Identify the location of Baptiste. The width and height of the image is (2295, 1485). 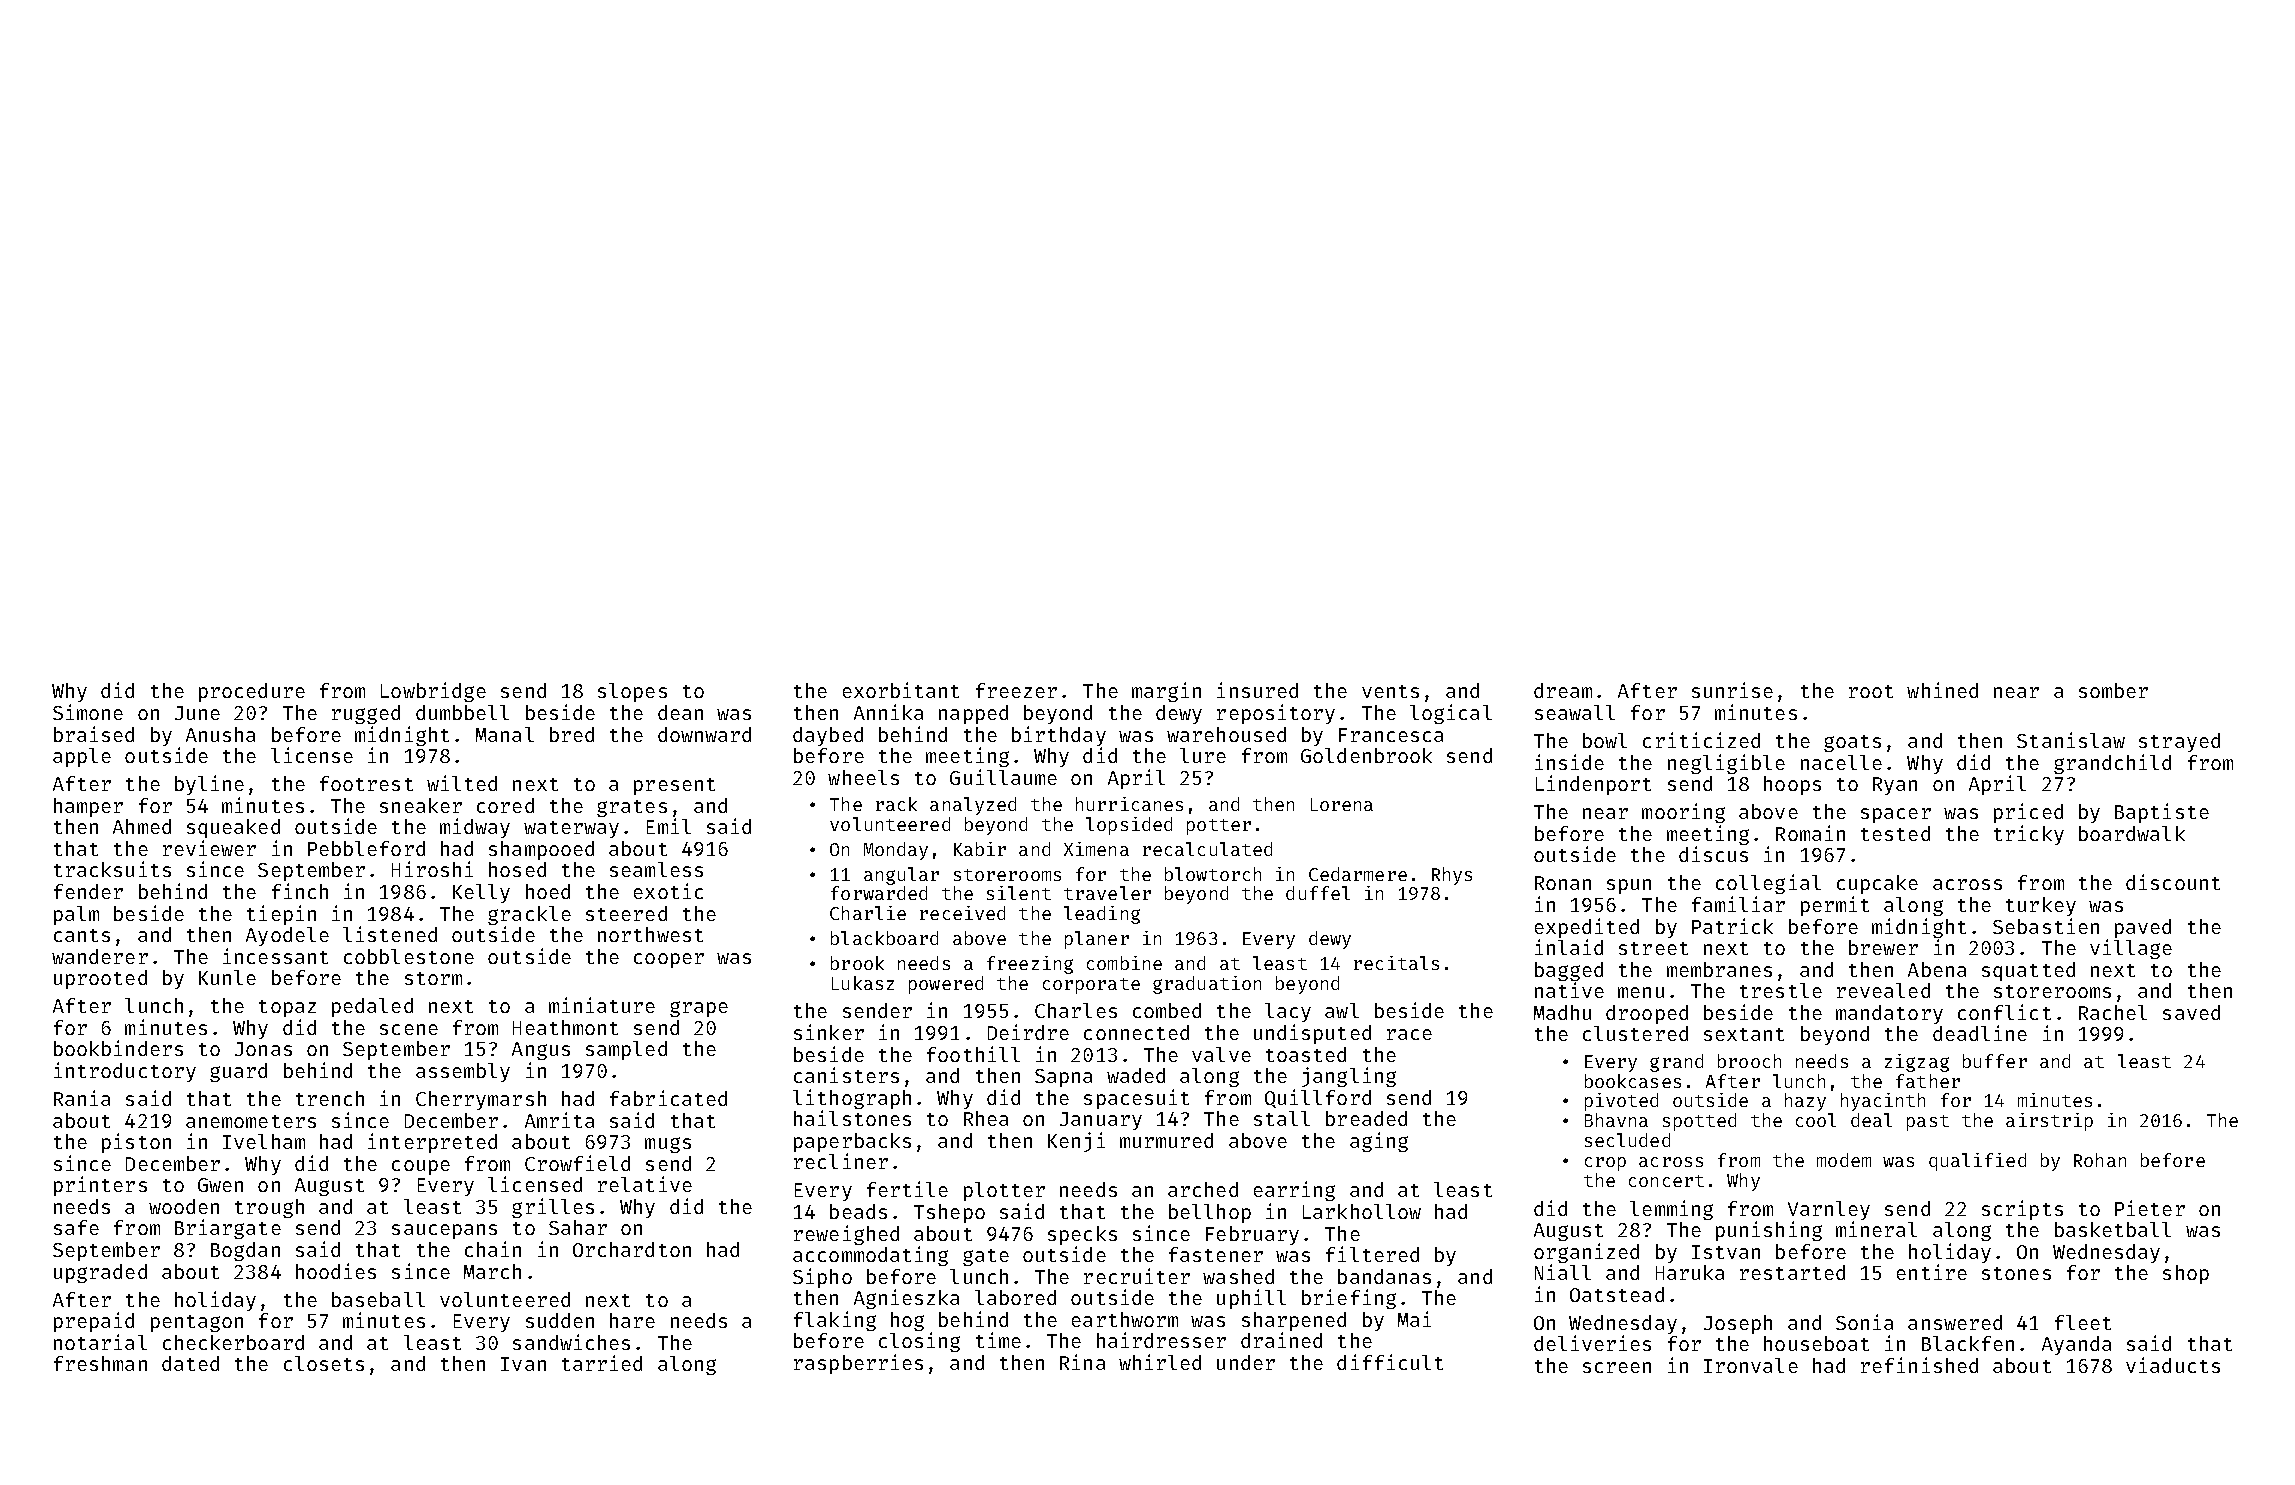
(2162, 813).
